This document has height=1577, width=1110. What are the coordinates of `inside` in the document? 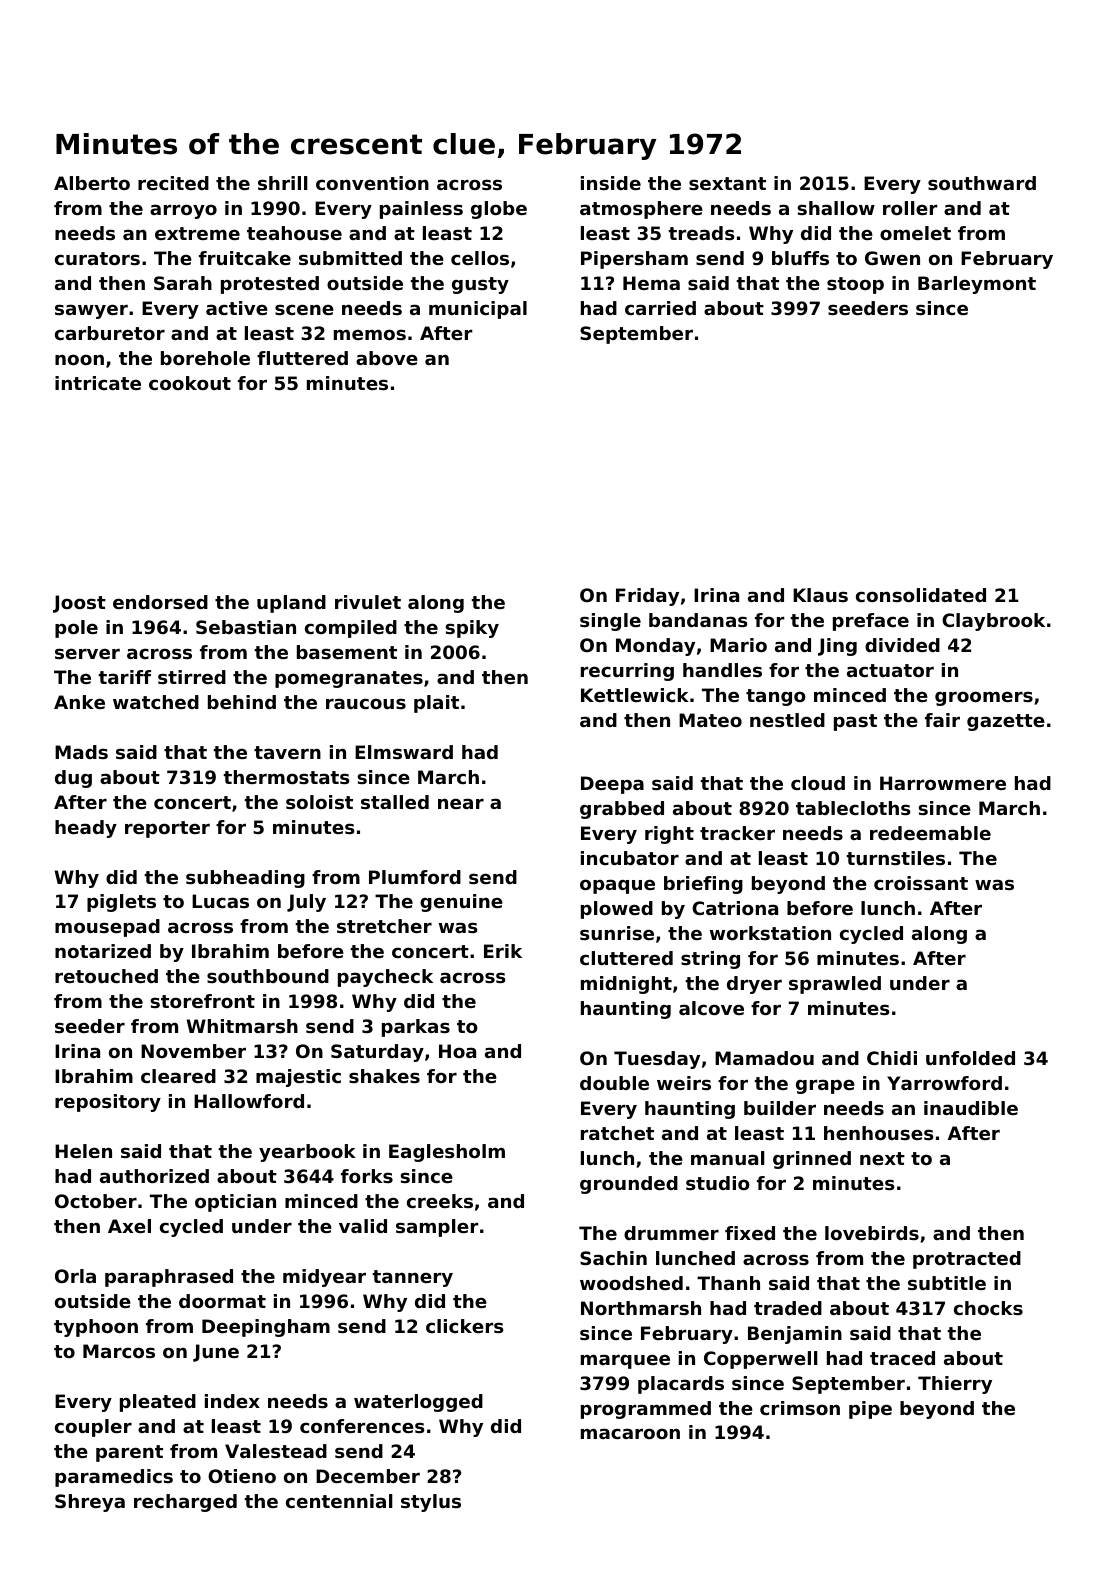 It's located at (611, 183).
